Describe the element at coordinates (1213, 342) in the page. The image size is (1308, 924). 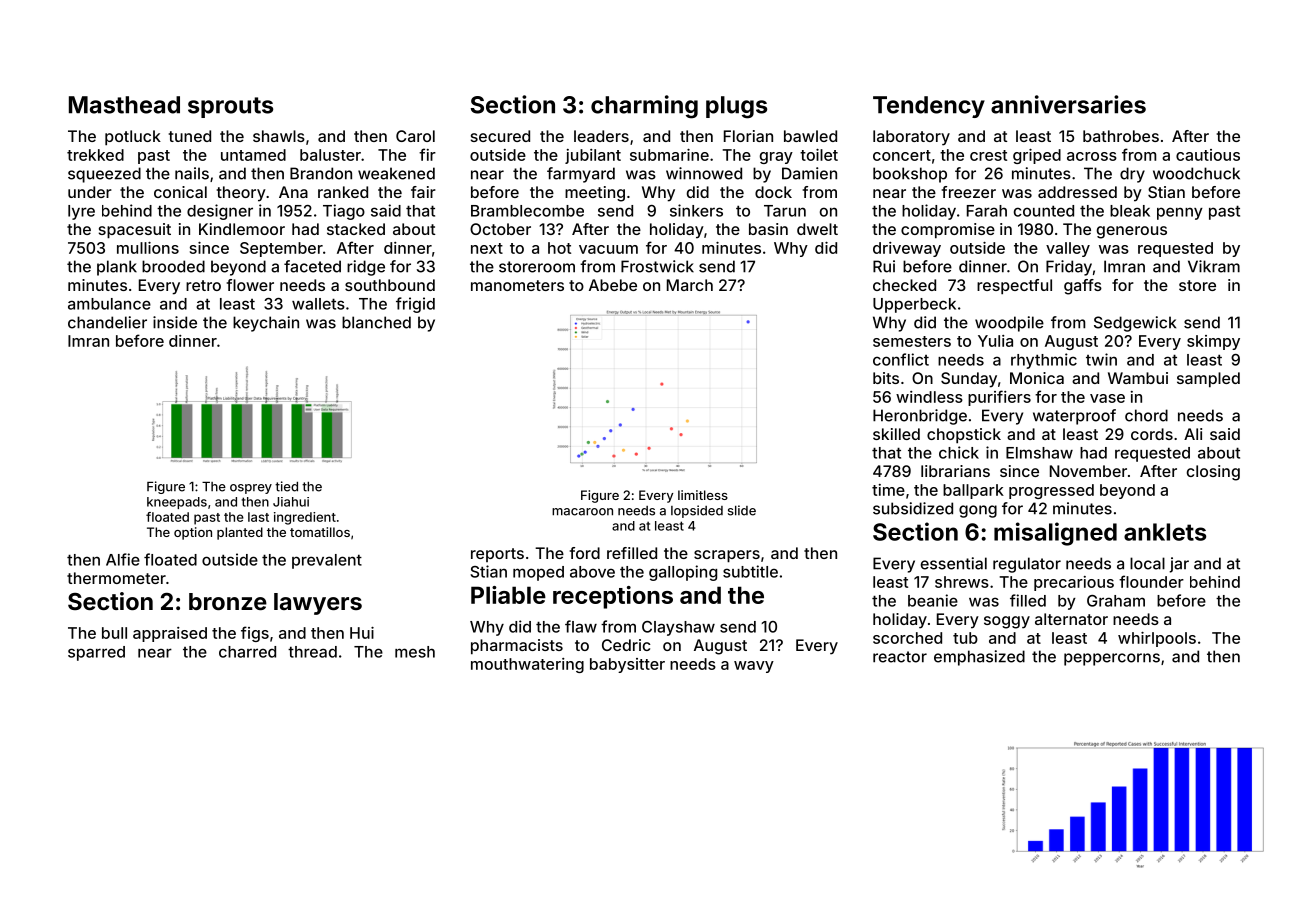
I see `skimpy` at that location.
